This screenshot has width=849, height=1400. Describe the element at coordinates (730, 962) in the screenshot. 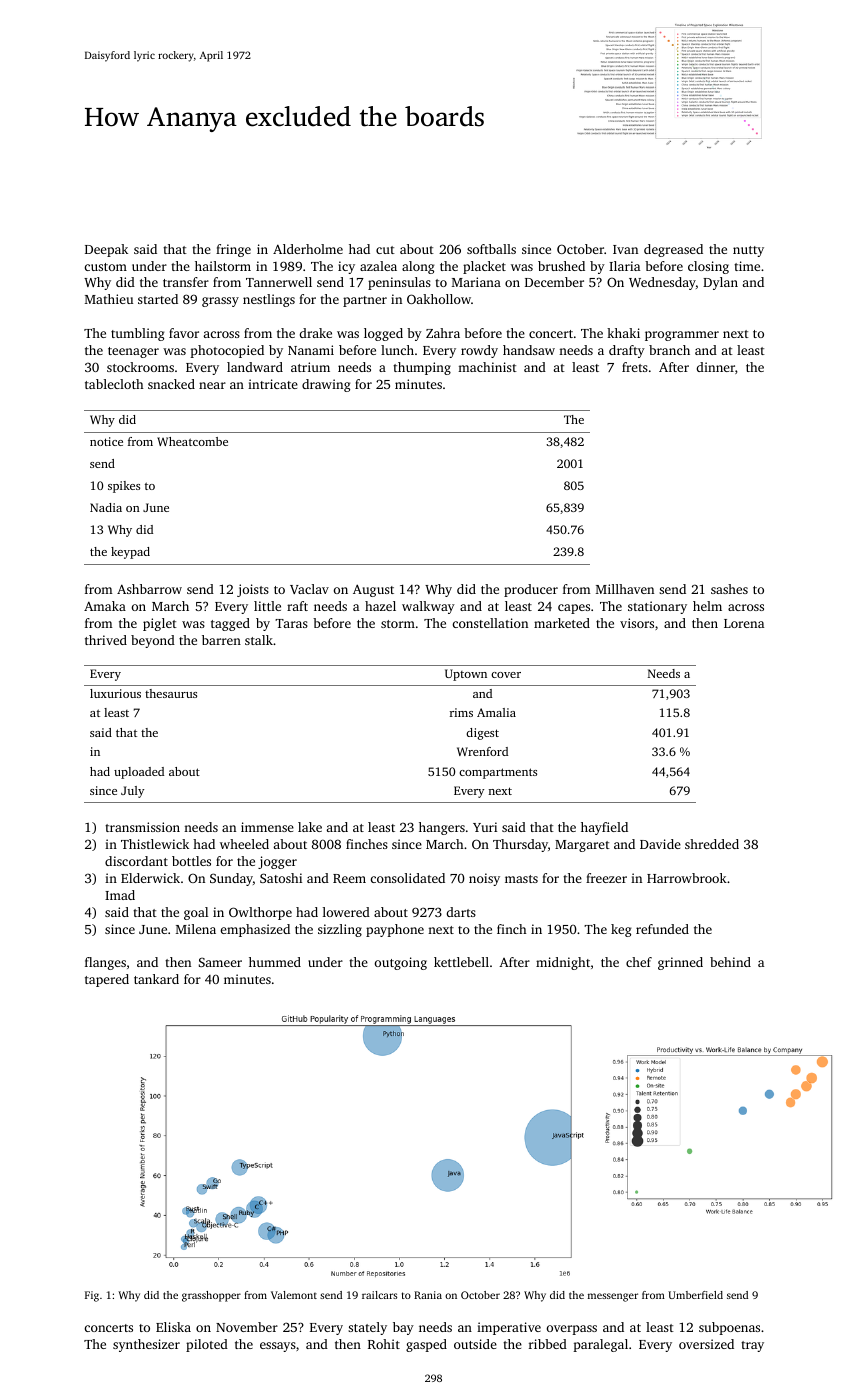

I see `behind` at that location.
